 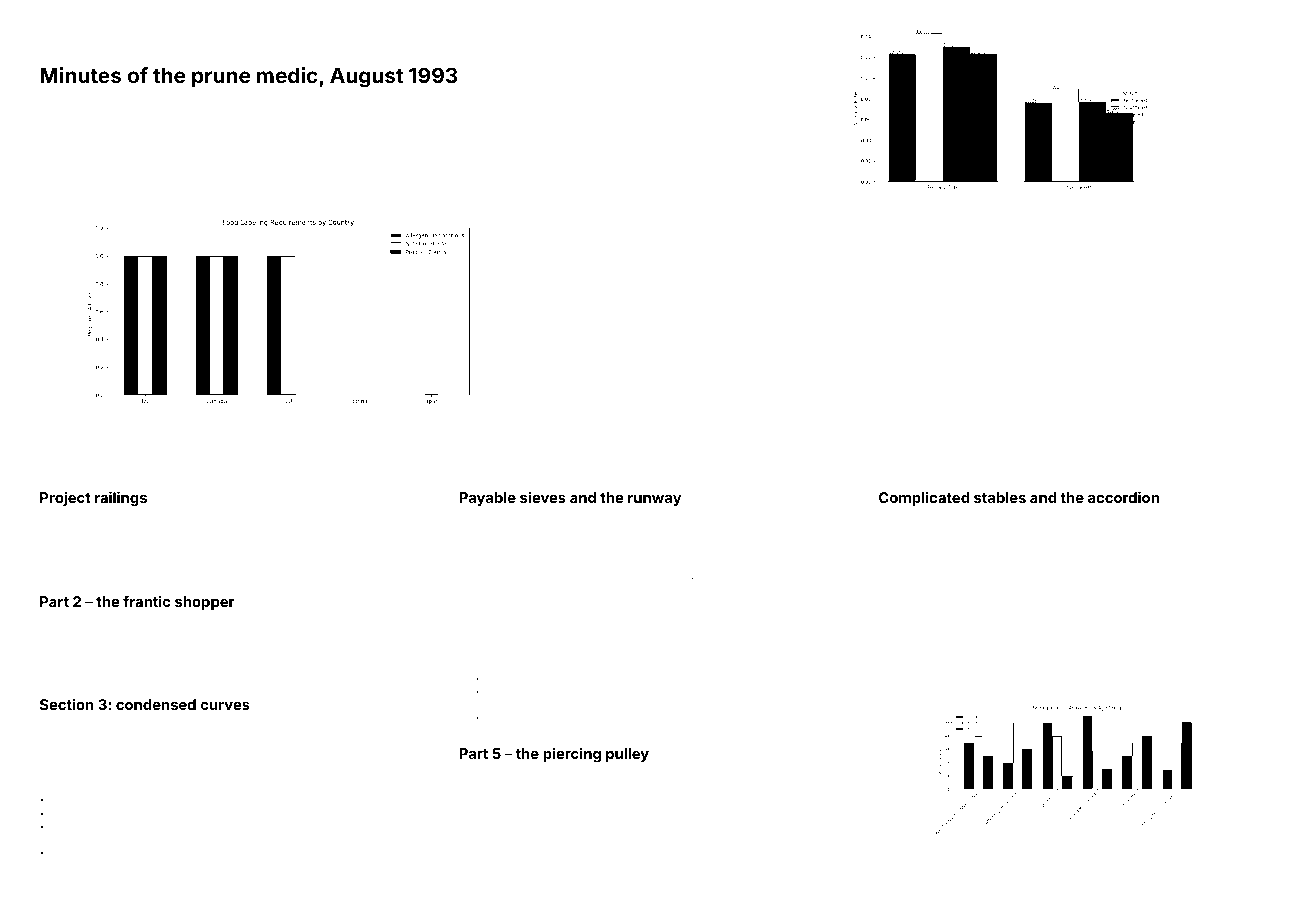 What do you see at coordinates (729, 775) in the screenshot?
I see `Nader` at bounding box center [729, 775].
